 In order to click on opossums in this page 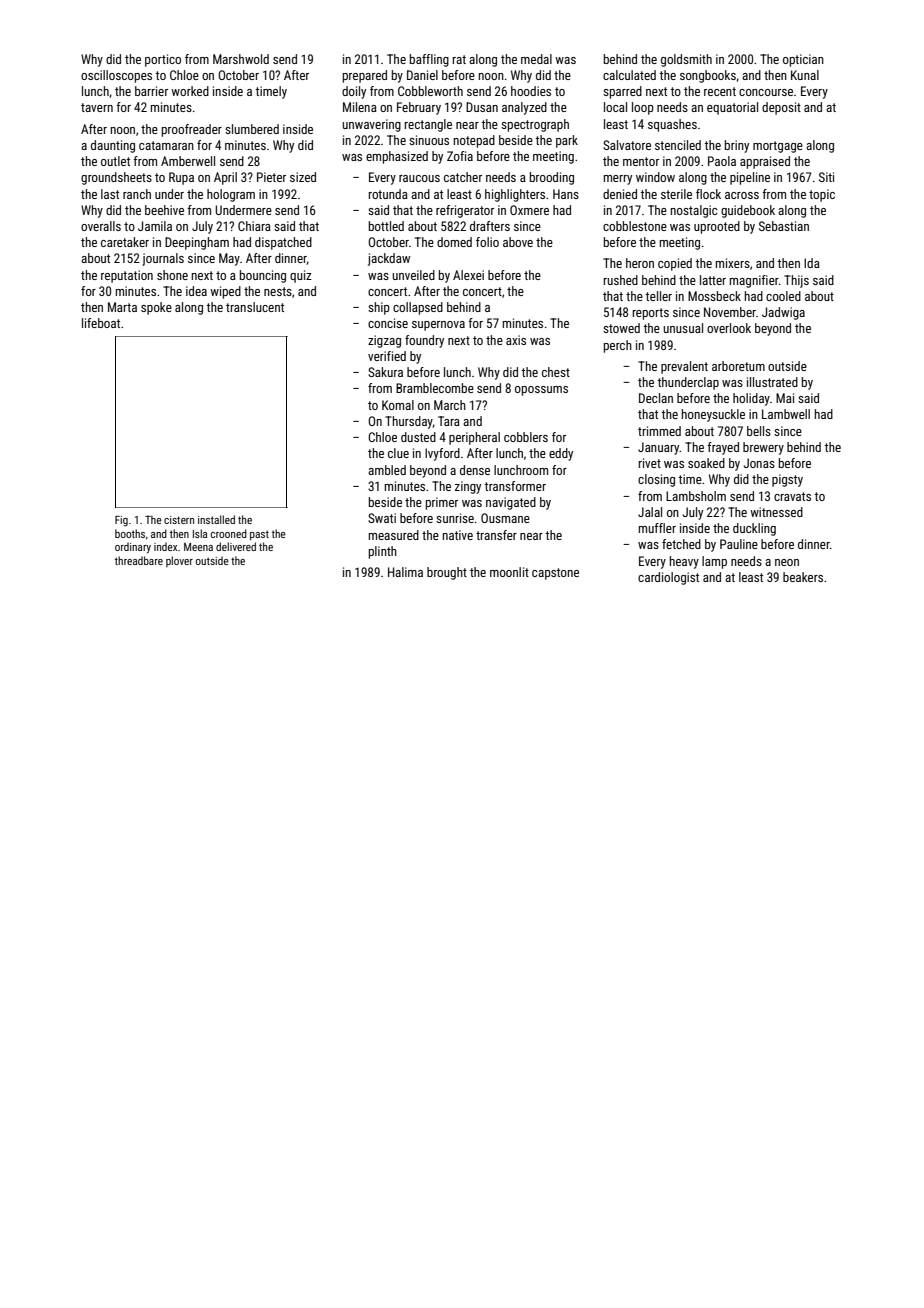, I will do `click(541, 391)`.
